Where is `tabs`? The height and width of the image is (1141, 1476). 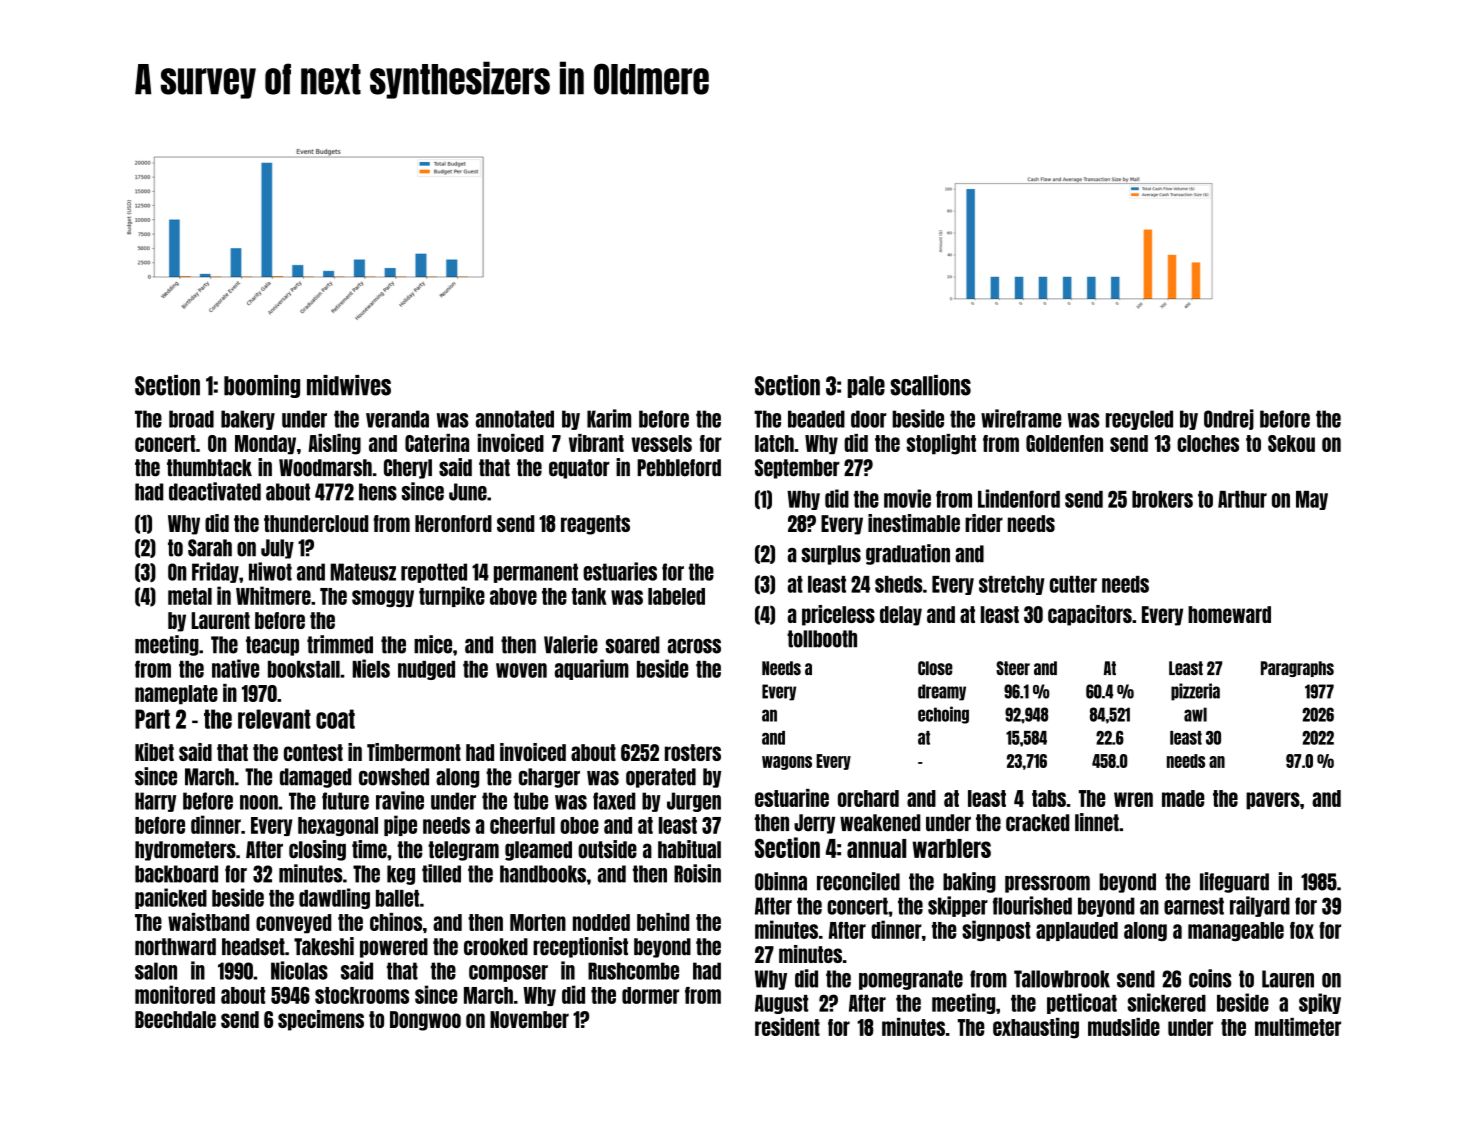
tabs is located at coordinates (1049, 798).
